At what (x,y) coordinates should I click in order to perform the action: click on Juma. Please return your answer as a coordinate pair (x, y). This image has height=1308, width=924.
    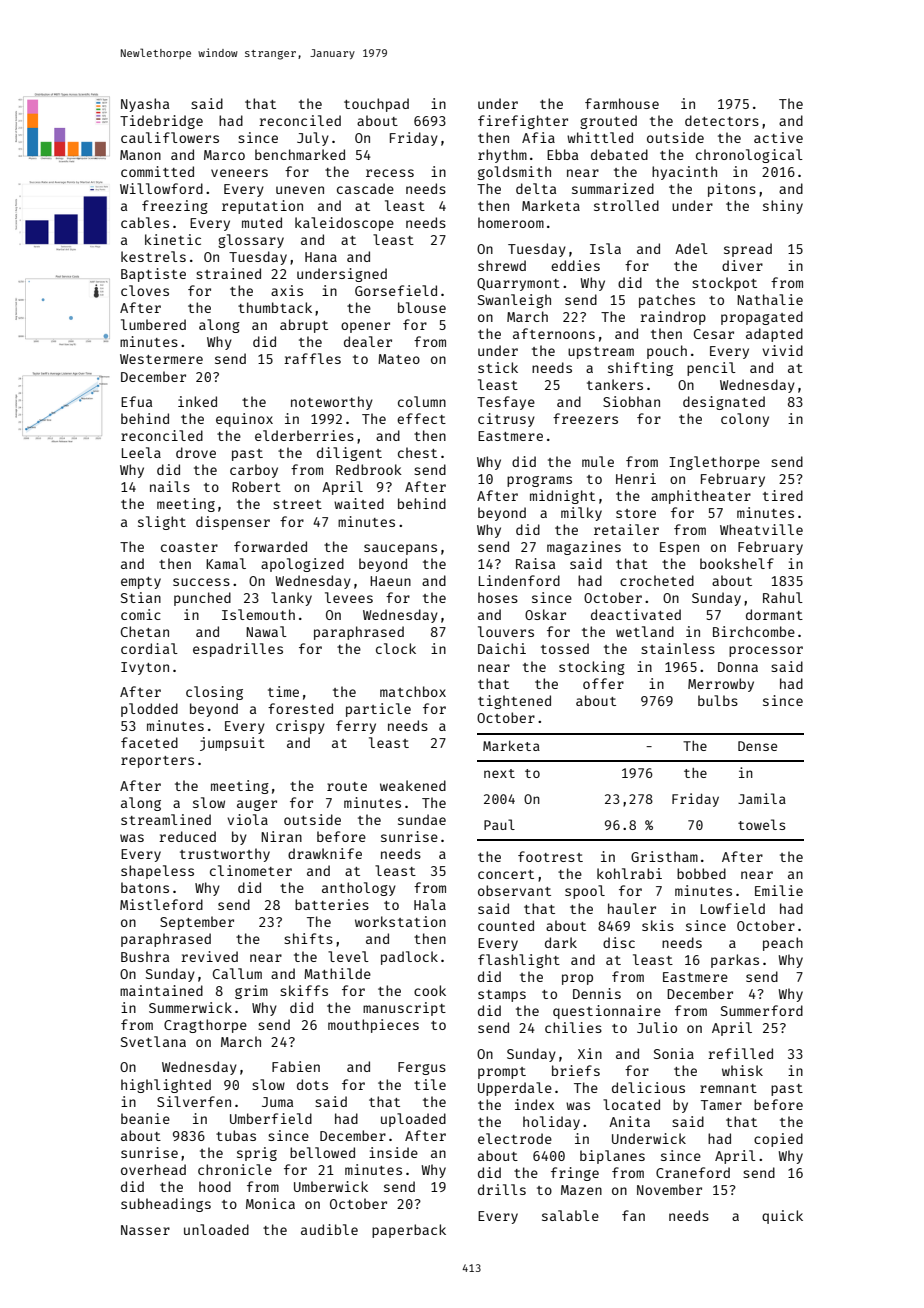
    Looking at the image, I should click on (277, 1102).
